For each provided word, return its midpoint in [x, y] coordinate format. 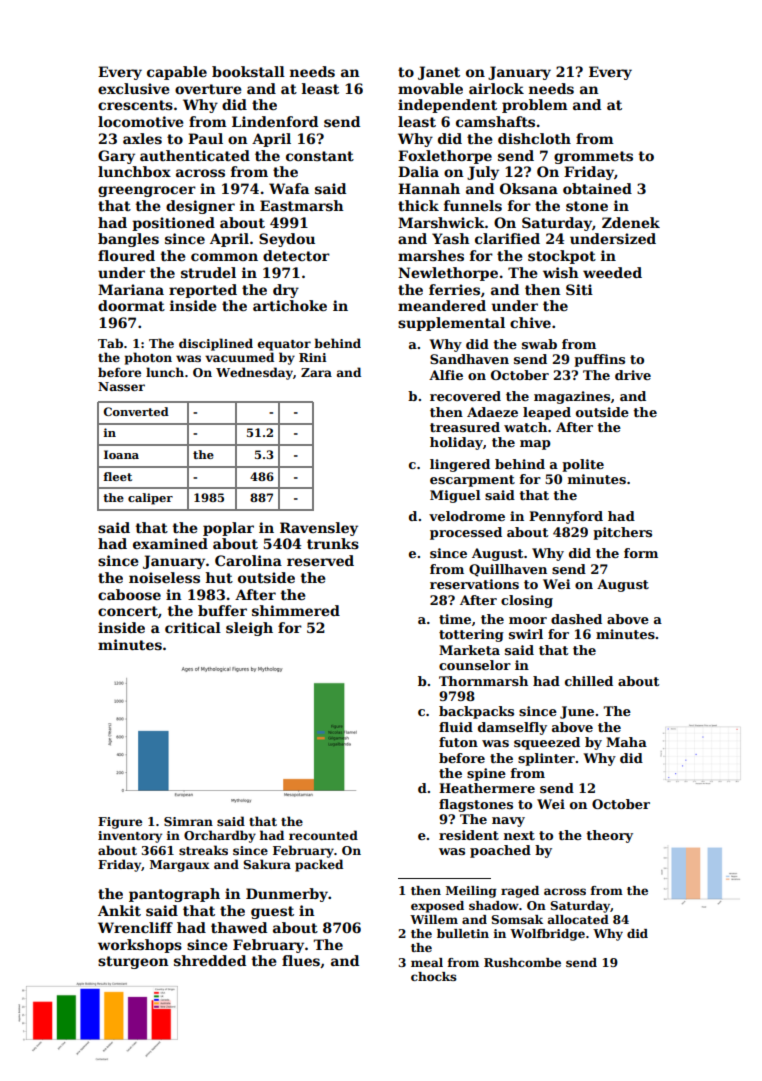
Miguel [455, 496]
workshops [140, 946]
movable [430, 88]
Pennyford [566, 517]
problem [535, 106]
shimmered [296, 610]
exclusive [133, 88]
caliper [150, 499]
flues [301, 960]
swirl [526, 634]
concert [128, 611]
